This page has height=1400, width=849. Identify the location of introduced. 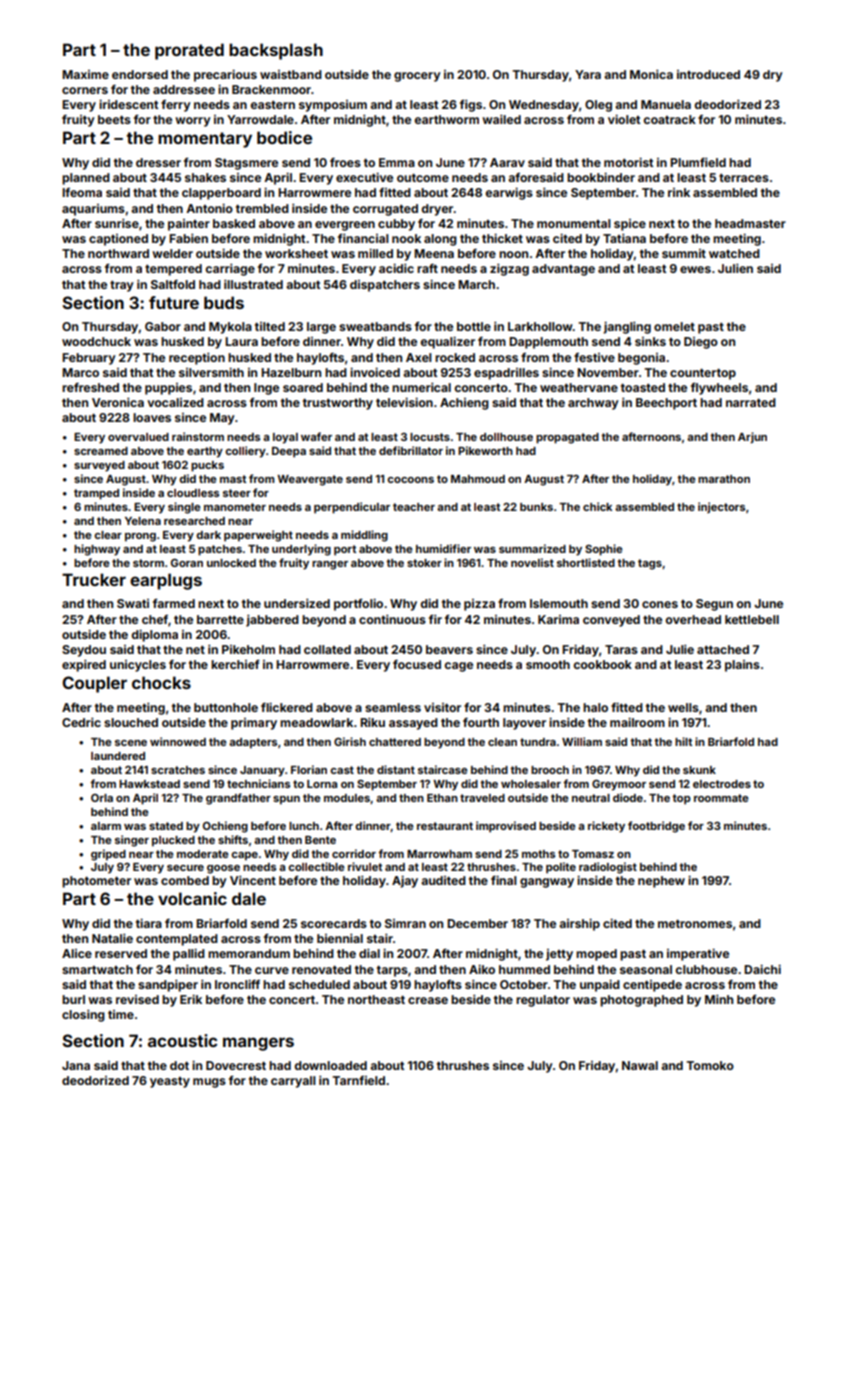
(708, 74).
